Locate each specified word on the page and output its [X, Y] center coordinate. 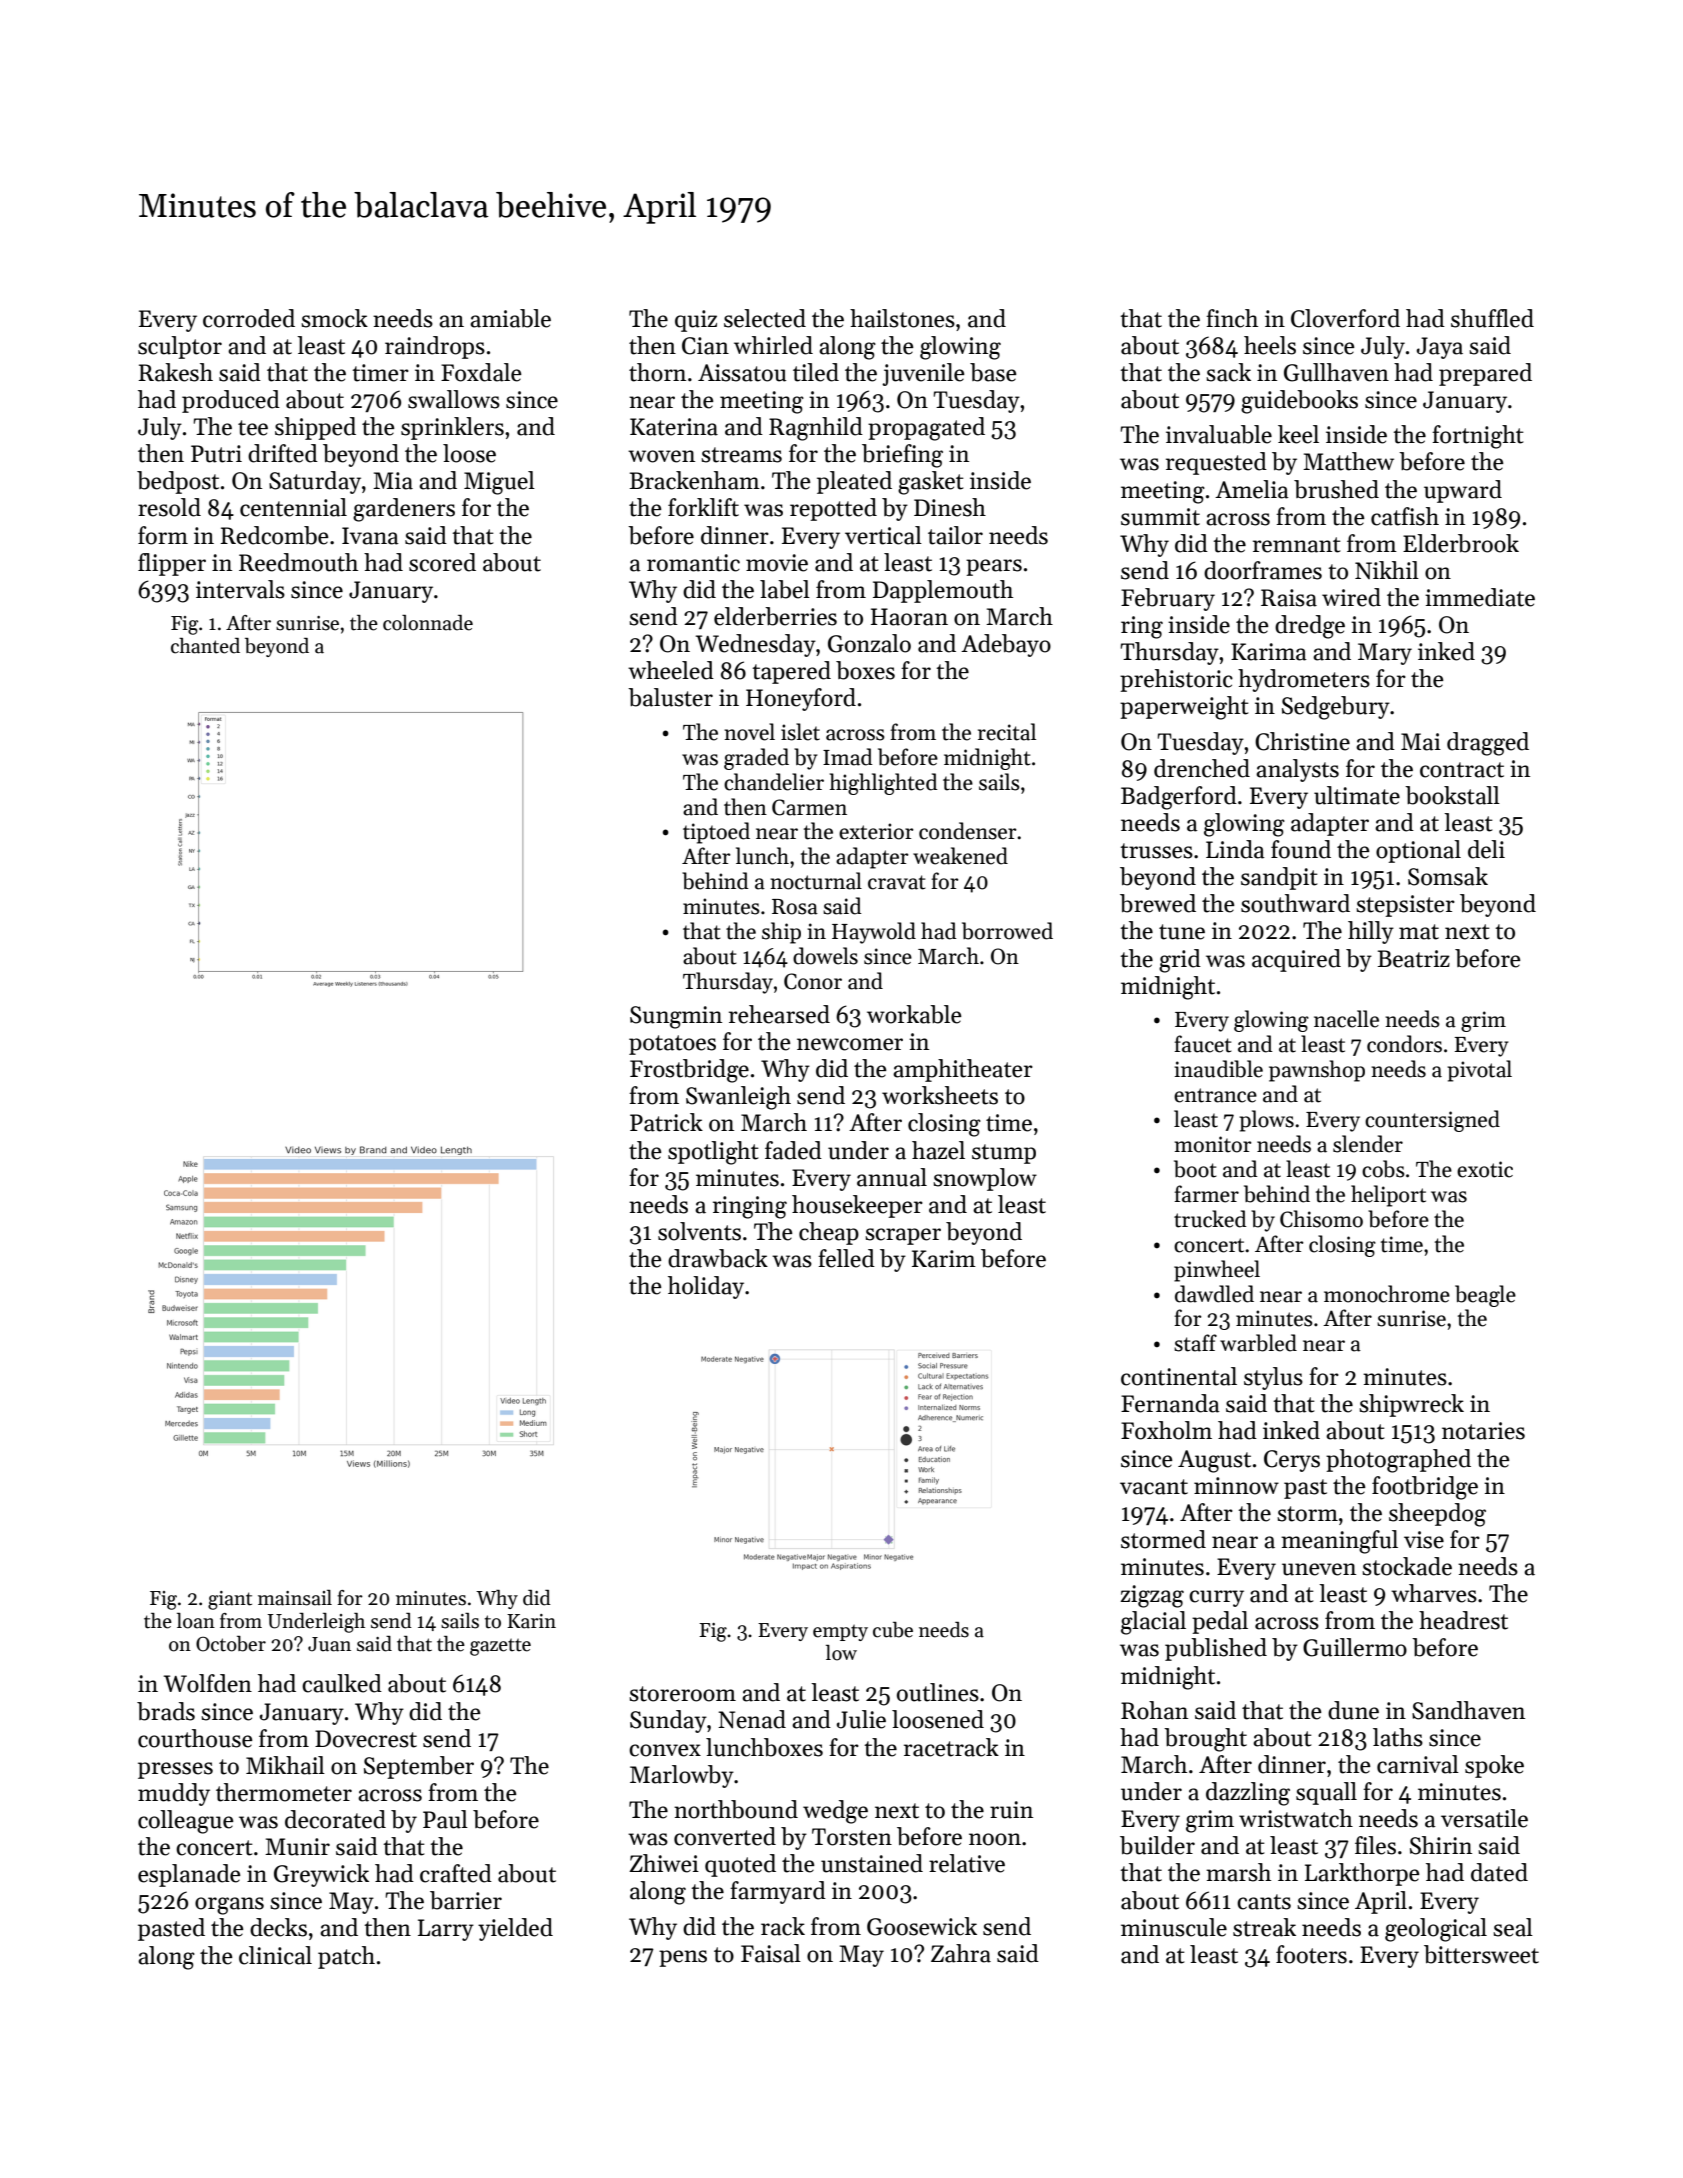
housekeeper [857, 1206]
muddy [174, 1794]
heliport [1388, 1196]
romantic [693, 563]
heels [1270, 345]
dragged [1488, 744]
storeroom [682, 1694]
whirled [773, 345]
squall [1326, 1793]
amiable [510, 318]
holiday [706, 1287]
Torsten [852, 1837]
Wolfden [207, 1683]
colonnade [428, 623]
